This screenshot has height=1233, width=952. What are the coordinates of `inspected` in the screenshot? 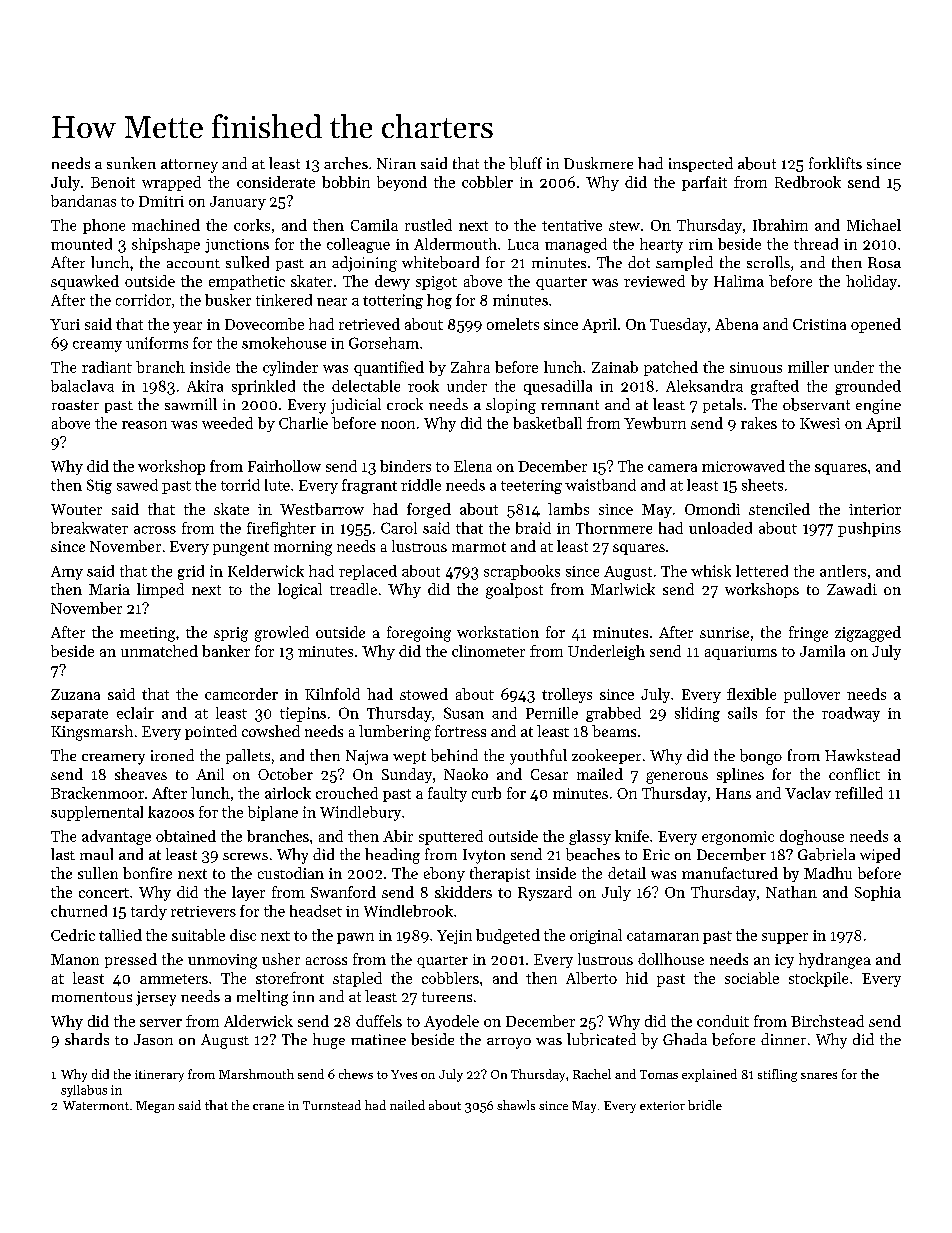 It's located at (701, 164).
